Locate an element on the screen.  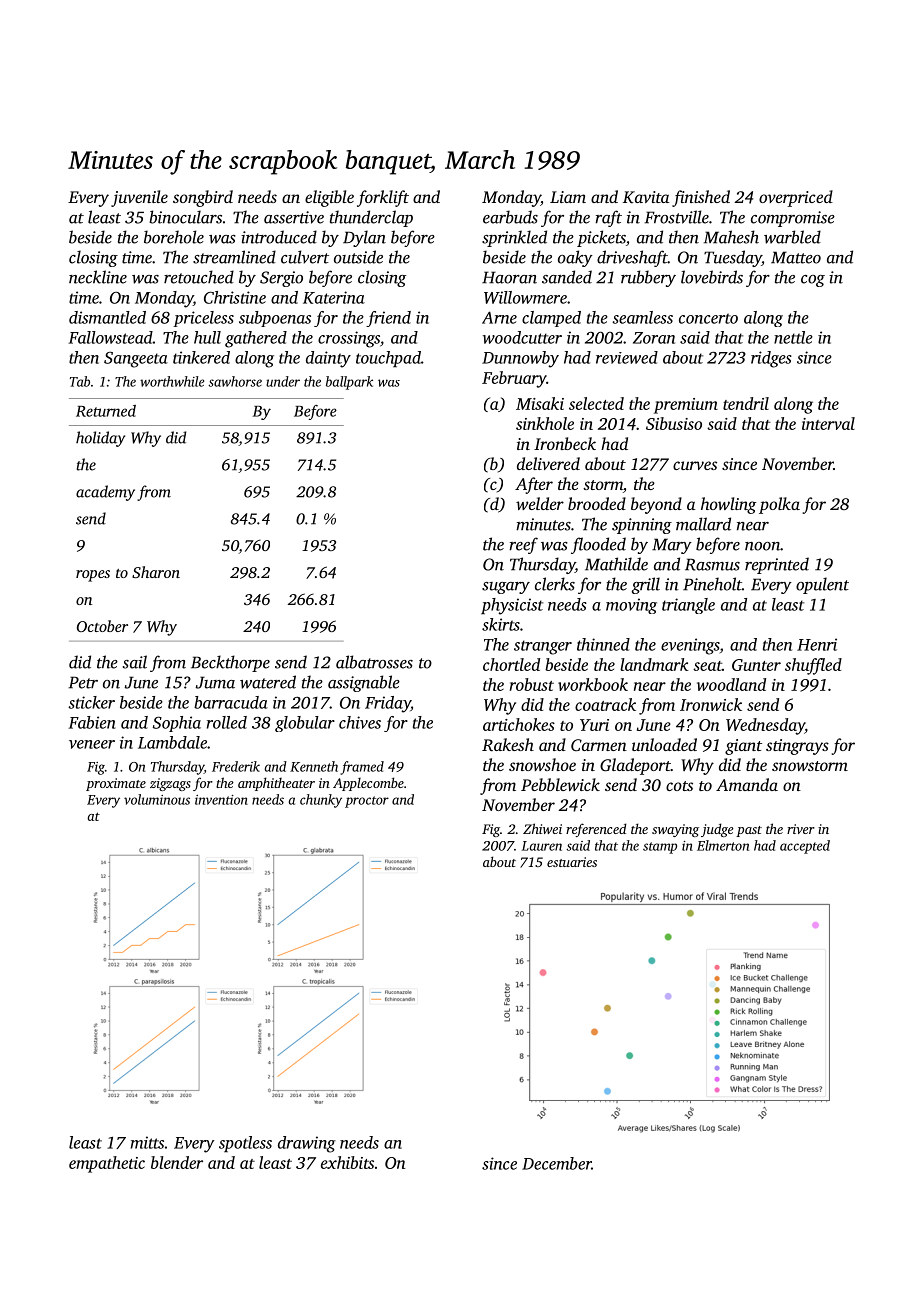
empathetic is located at coordinates (107, 1164).
